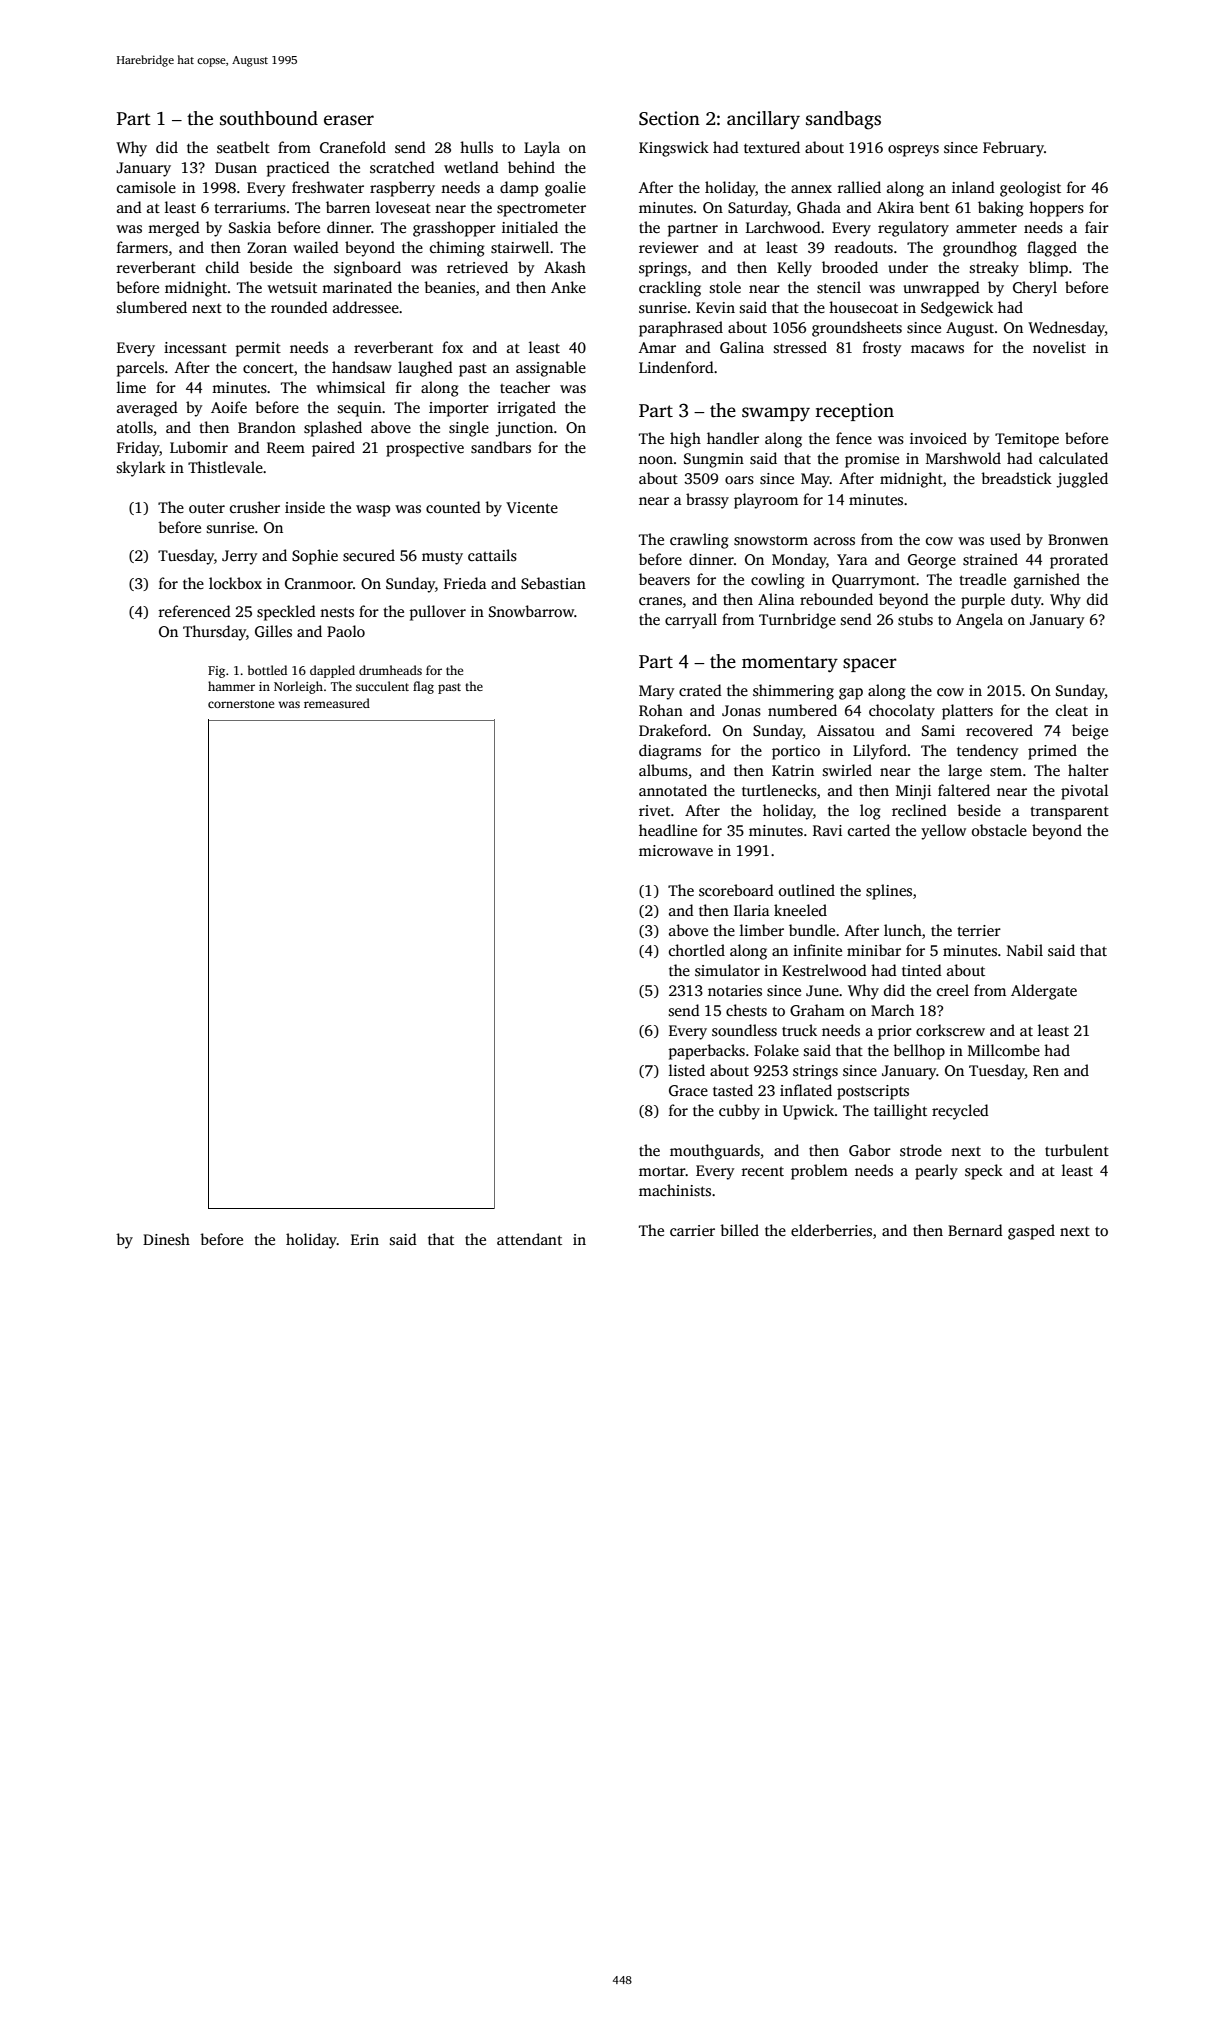 Image resolution: width=1225 pixels, height=2018 pixels. Describe the element at coordinates (366, 307) in the document. I see `addressee` at that location.
